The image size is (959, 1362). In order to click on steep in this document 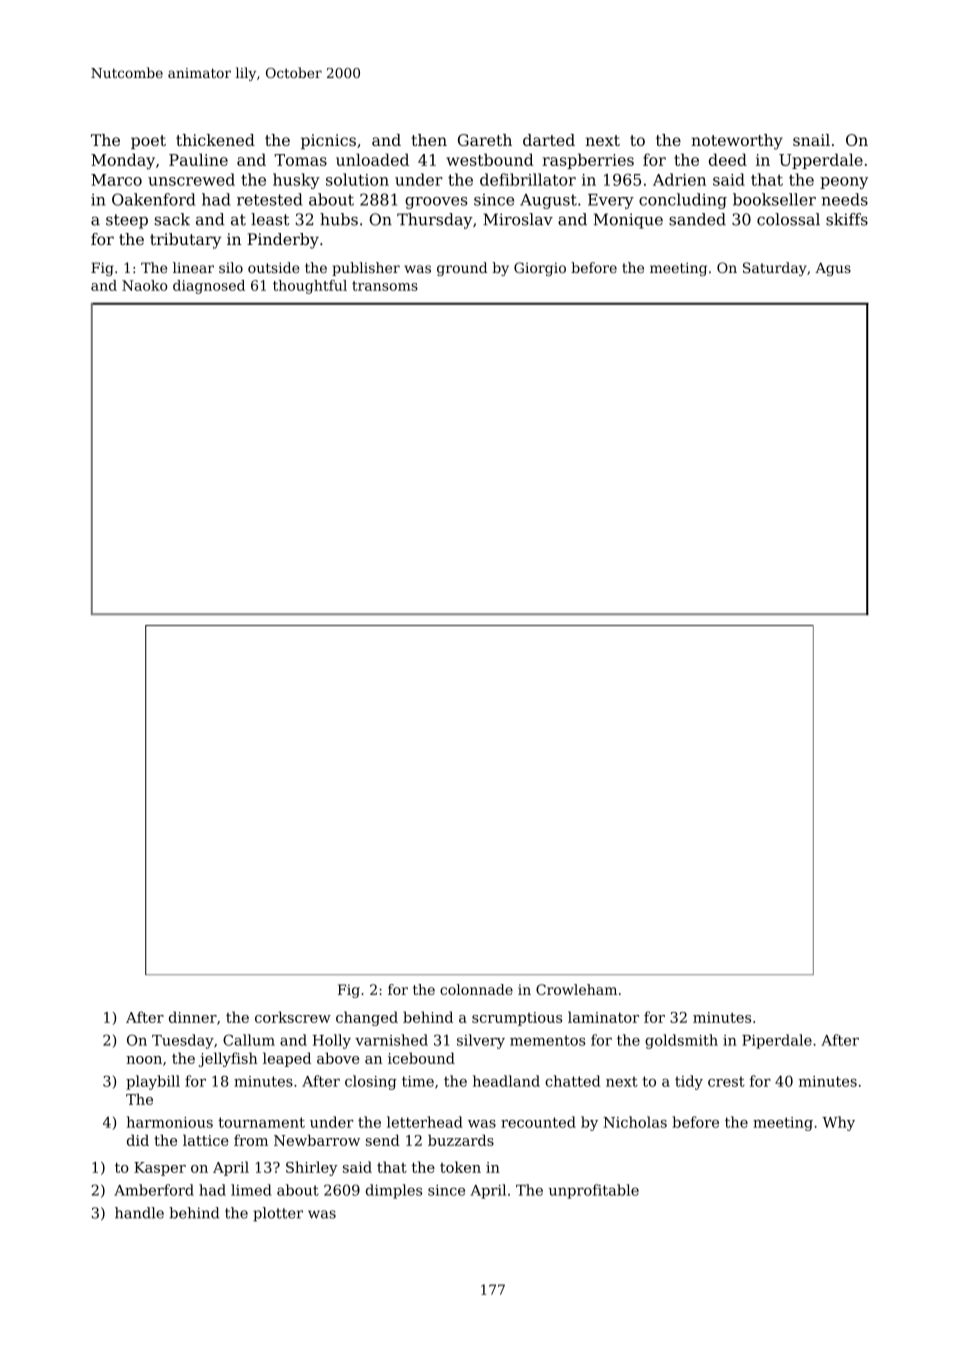, I will do `click(127, 221)`.
